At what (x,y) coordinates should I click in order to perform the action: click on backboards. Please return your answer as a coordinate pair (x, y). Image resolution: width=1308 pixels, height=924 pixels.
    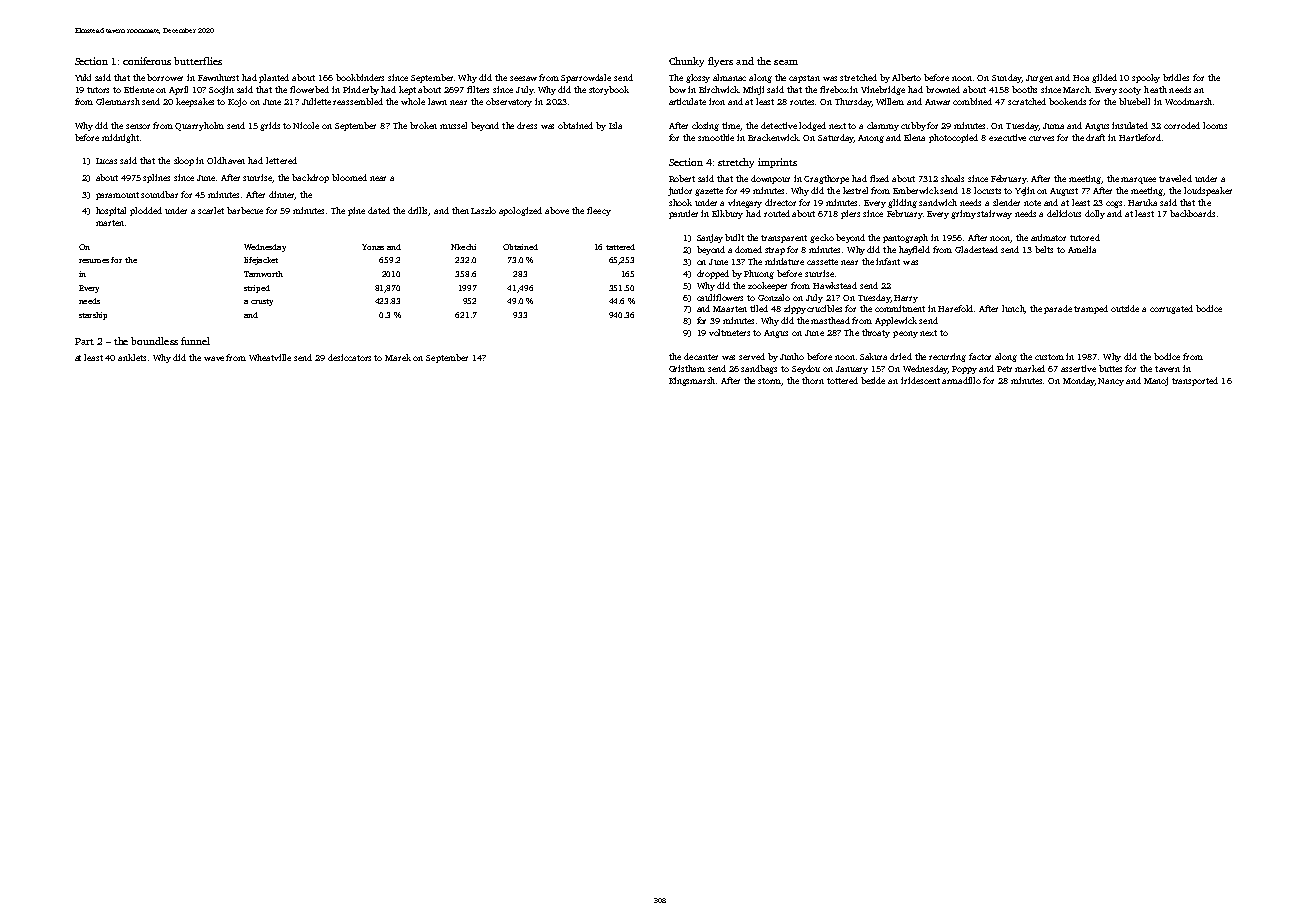
    Looking at the image, I should click on (1192, 213).
